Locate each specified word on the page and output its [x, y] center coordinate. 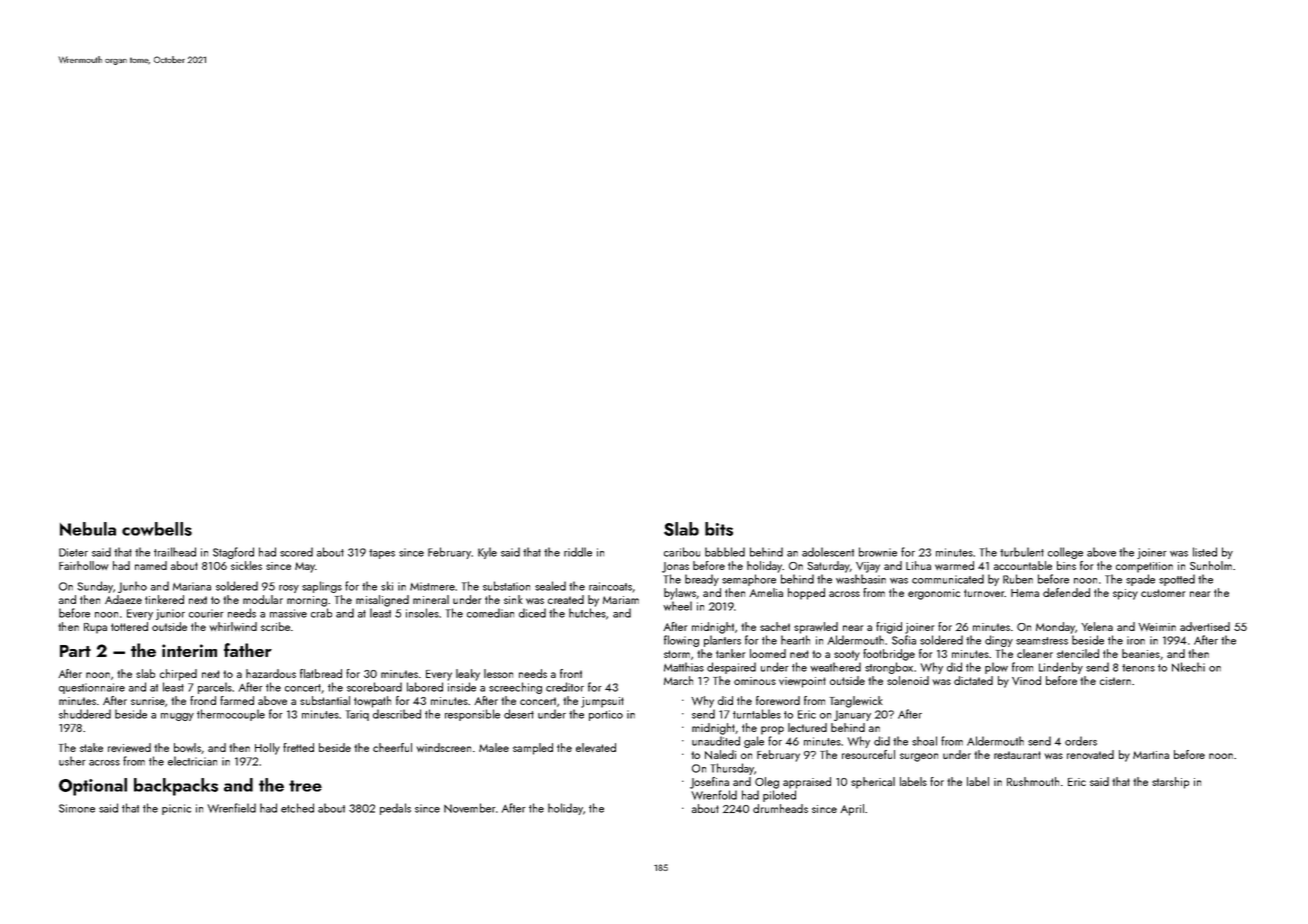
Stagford [233, 553]
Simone [77, 808]
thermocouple [231, 715]
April [852, 810]
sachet [775, 626]
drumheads [780, 808]
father [248, 650]
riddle [578, 552]
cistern [1115, 681]
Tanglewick [856, 702]
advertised [1205, 626]
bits [719, 529]
